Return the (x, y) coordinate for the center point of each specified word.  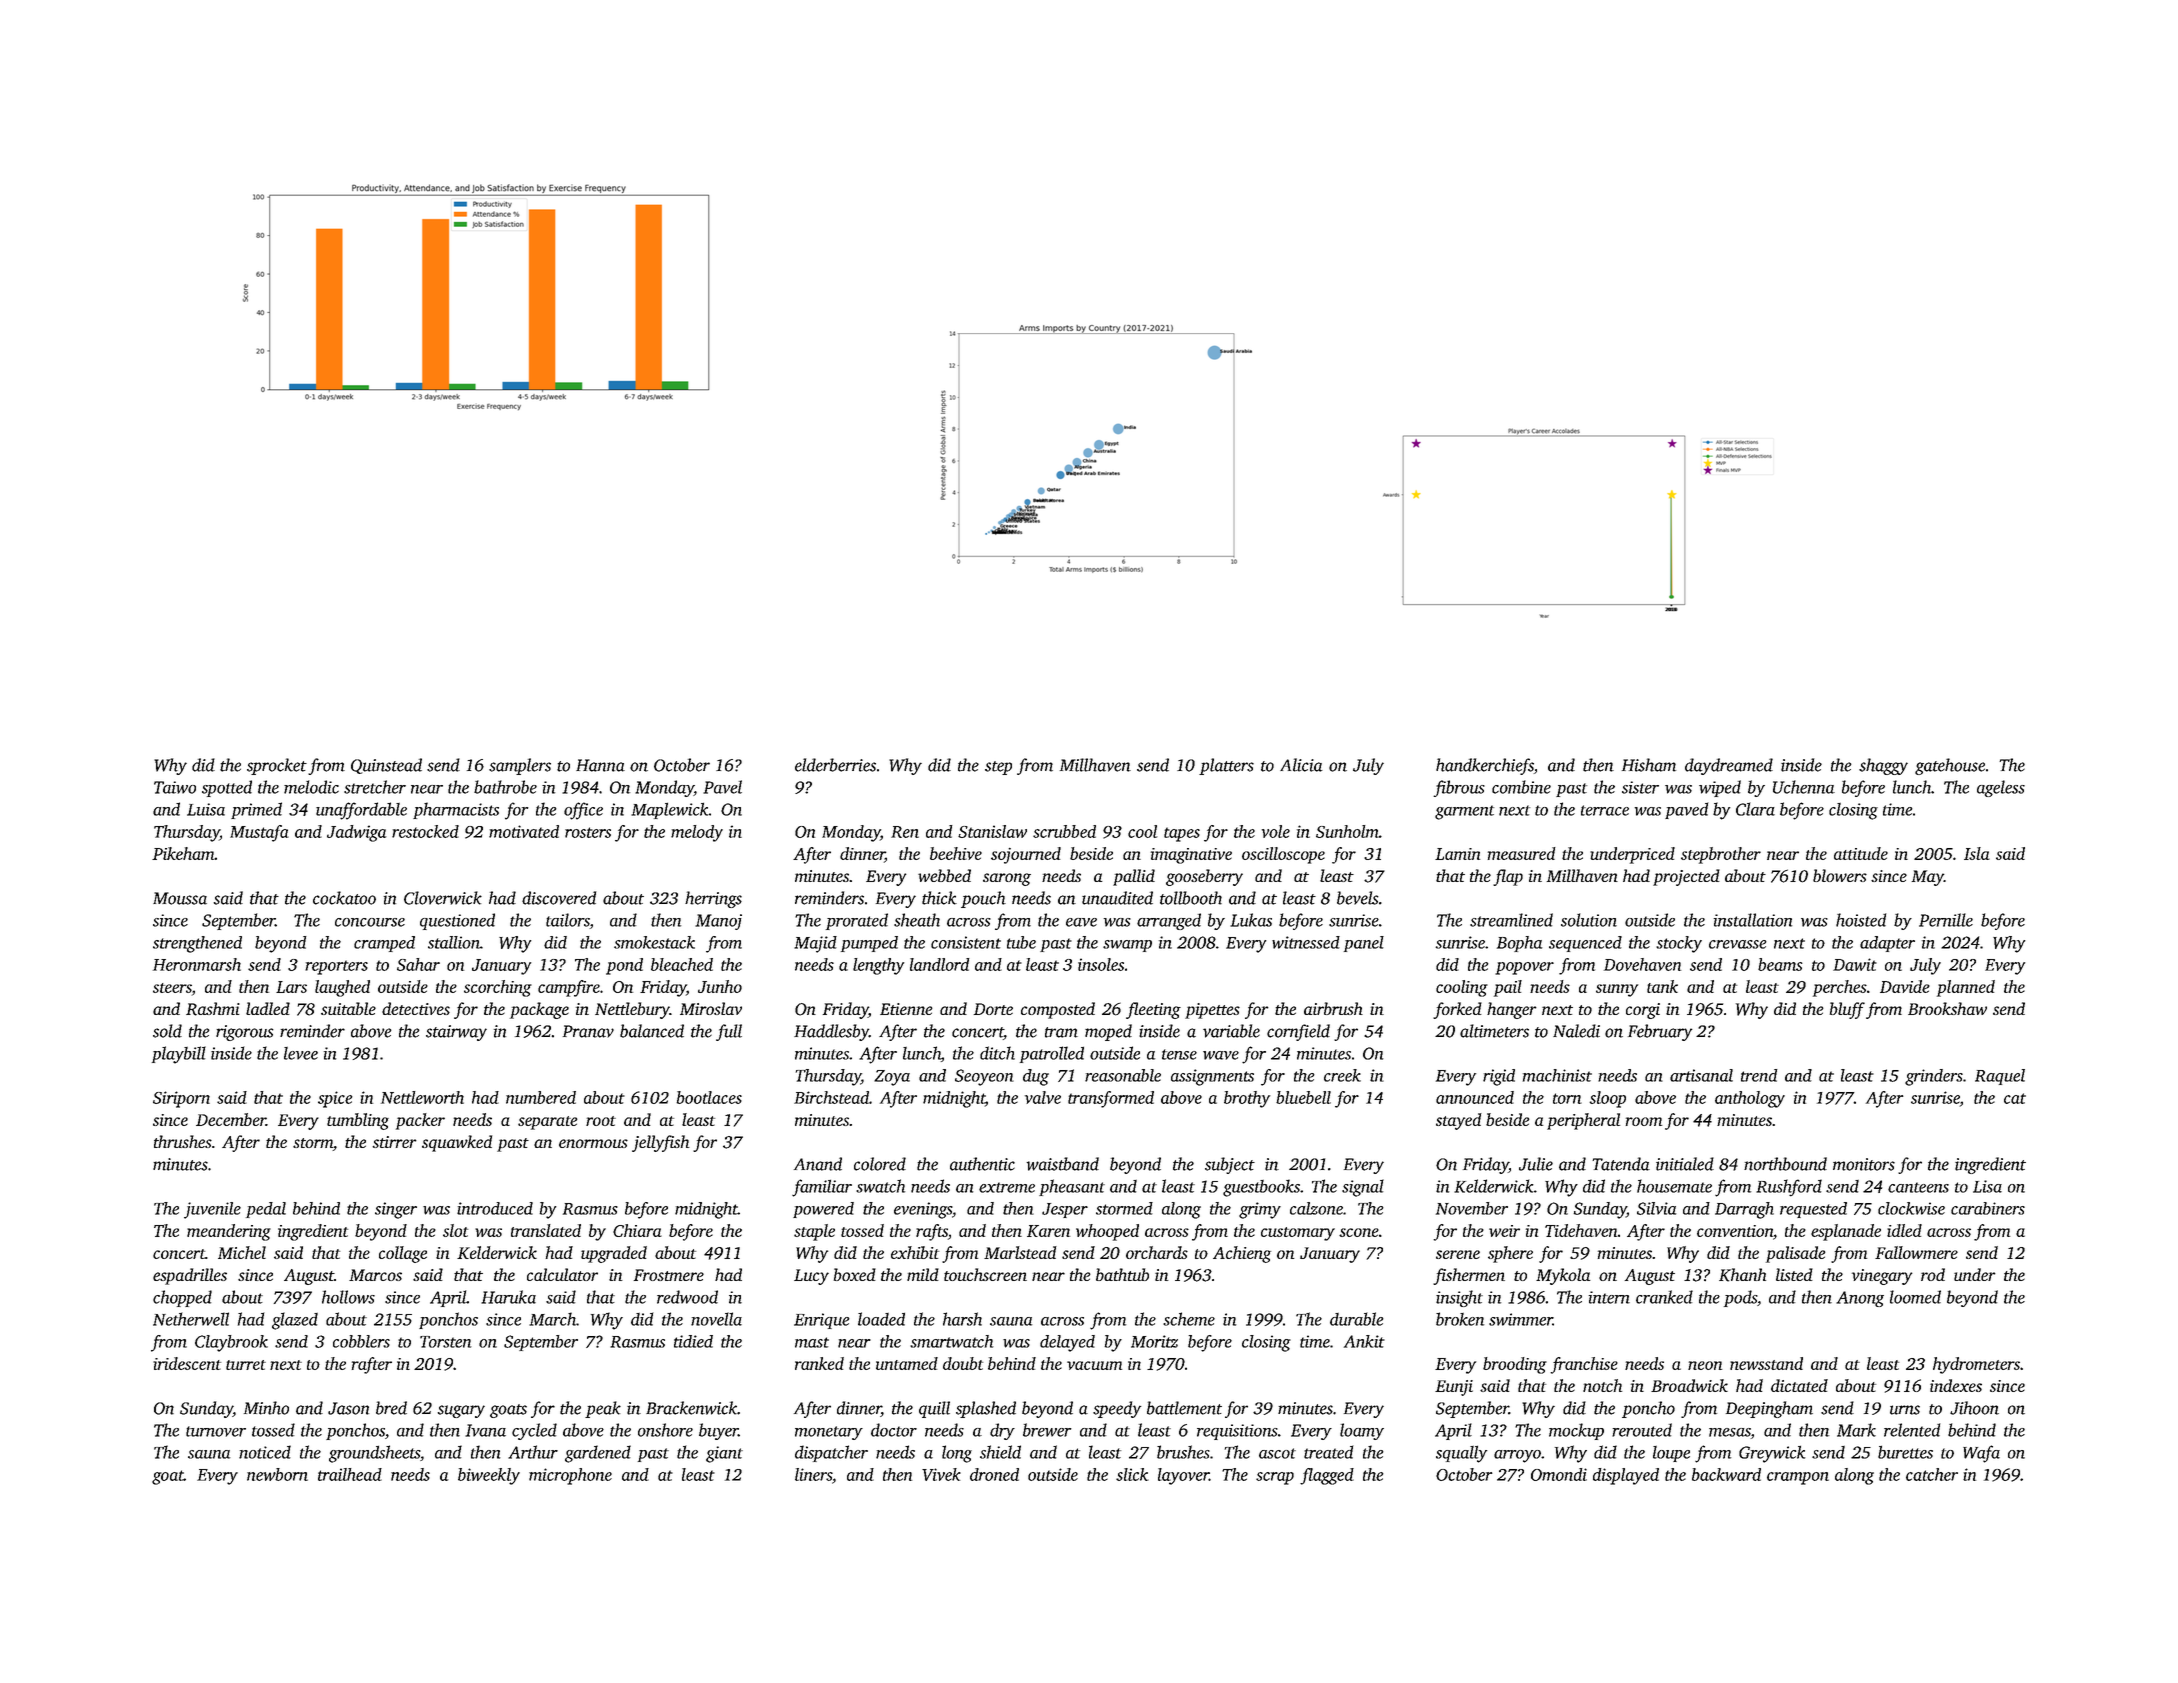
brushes (1183, 1452)
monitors (1864, 1164)
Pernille (1946, 920)
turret (246, 1365)
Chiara (637, 1230)
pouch (983, 899)
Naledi (1576, 1031)
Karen (1048, 1231)
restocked (425, 831)
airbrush (1333, 1008)
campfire (569, 988)
